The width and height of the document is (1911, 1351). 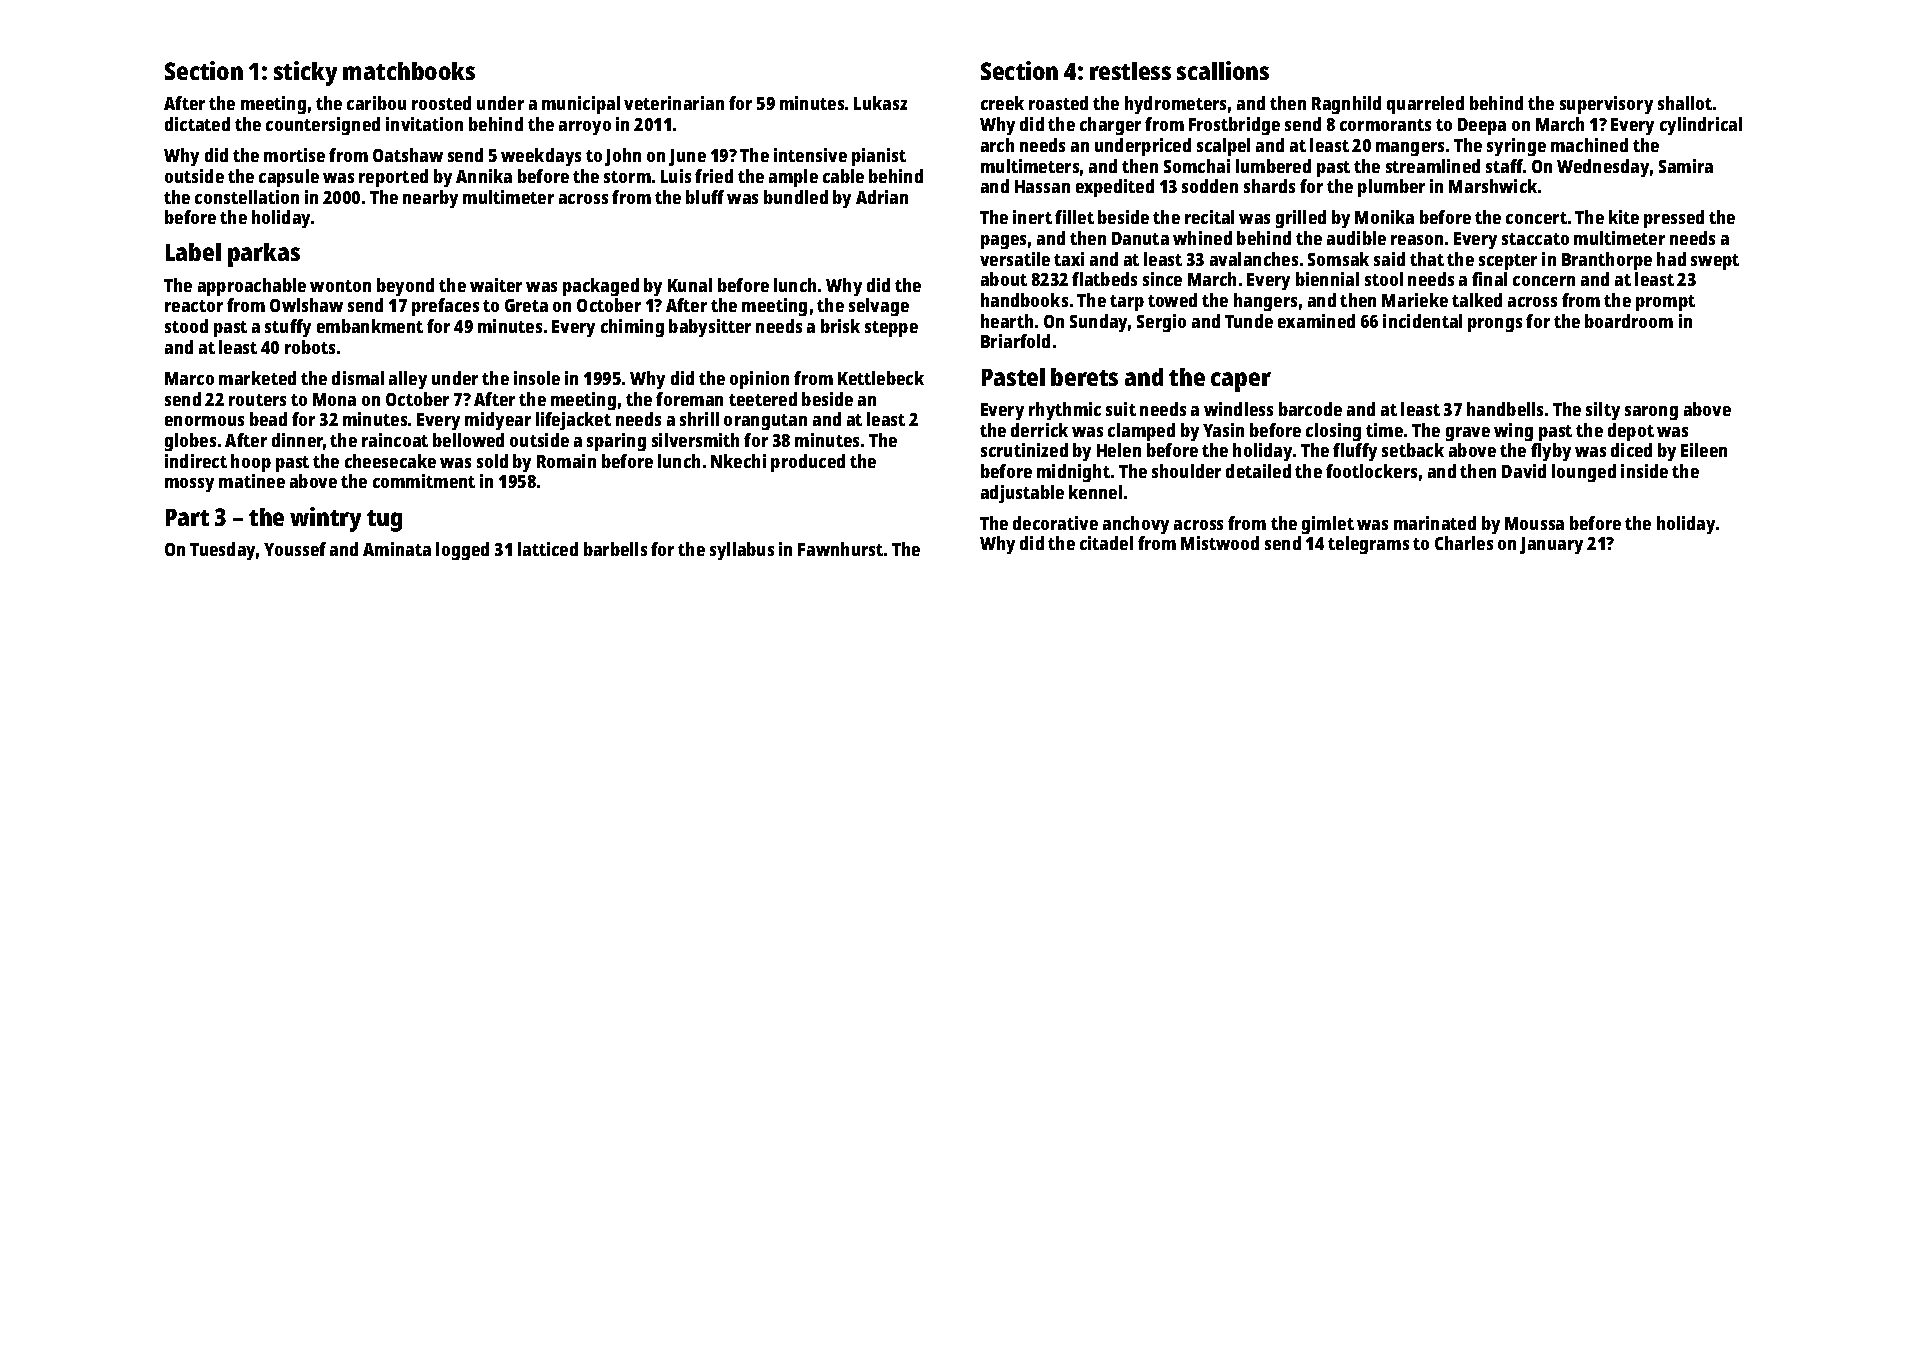 What do you see at coordinates (1524, 471) in the document?
I see `David` at bounding box center [1524, 471].
